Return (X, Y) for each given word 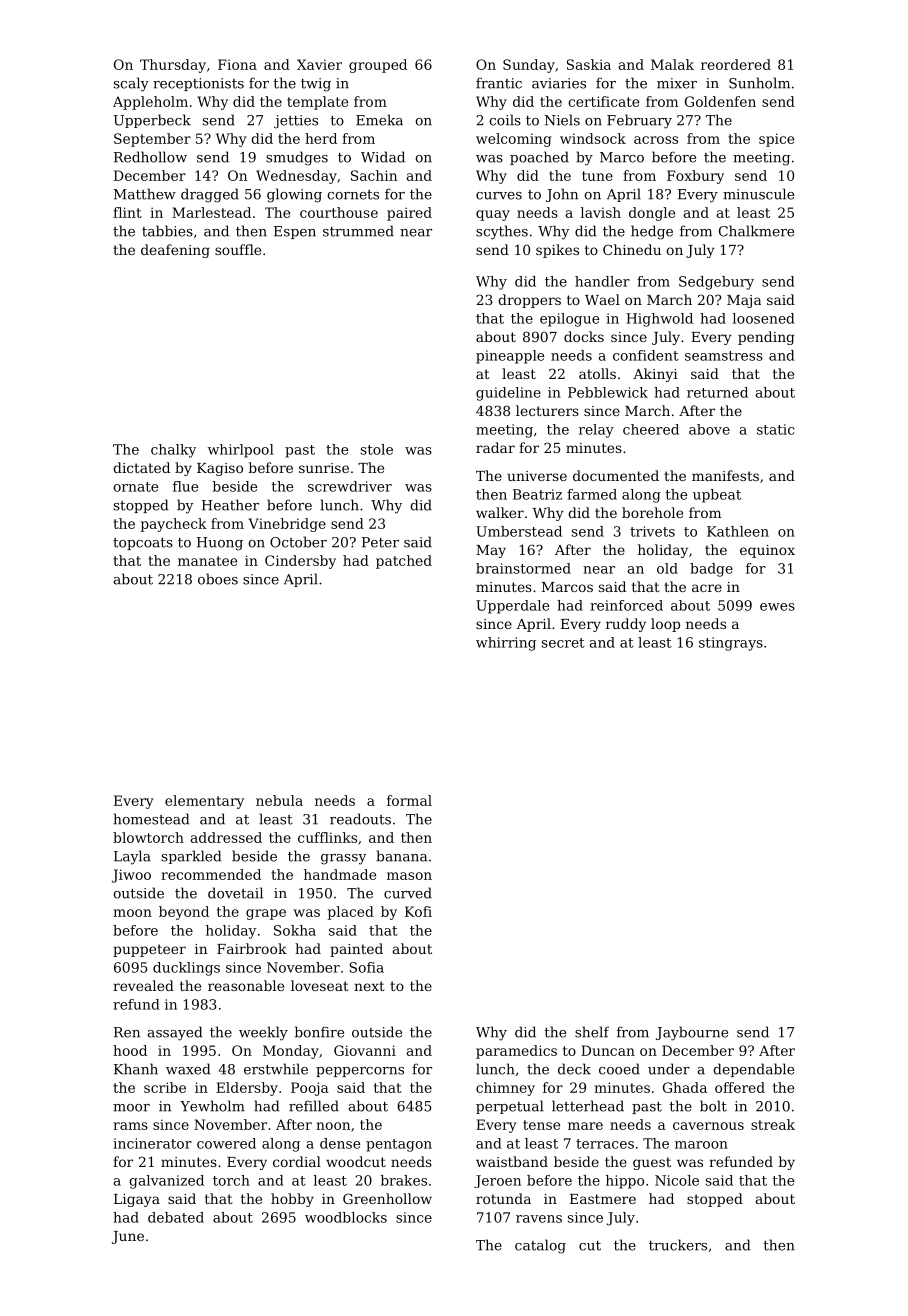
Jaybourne (692, 1033)
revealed (143, 985)
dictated (141, 467)
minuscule (758, 194)
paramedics (516, 1052)
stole (377, 449)
